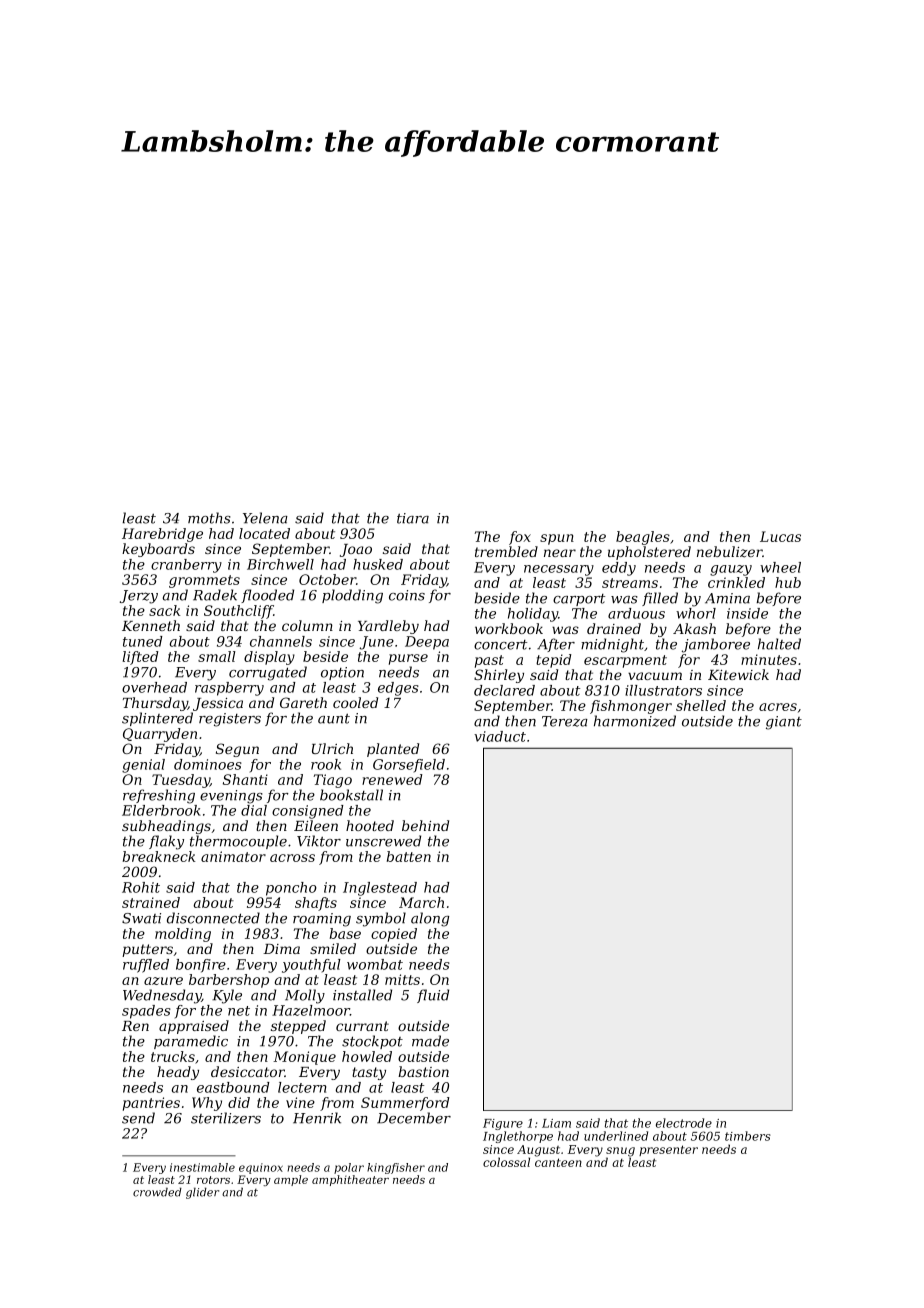  Describe the element at coordinates (265, 518) in the screenshot. I see `Yelena` at that location.
